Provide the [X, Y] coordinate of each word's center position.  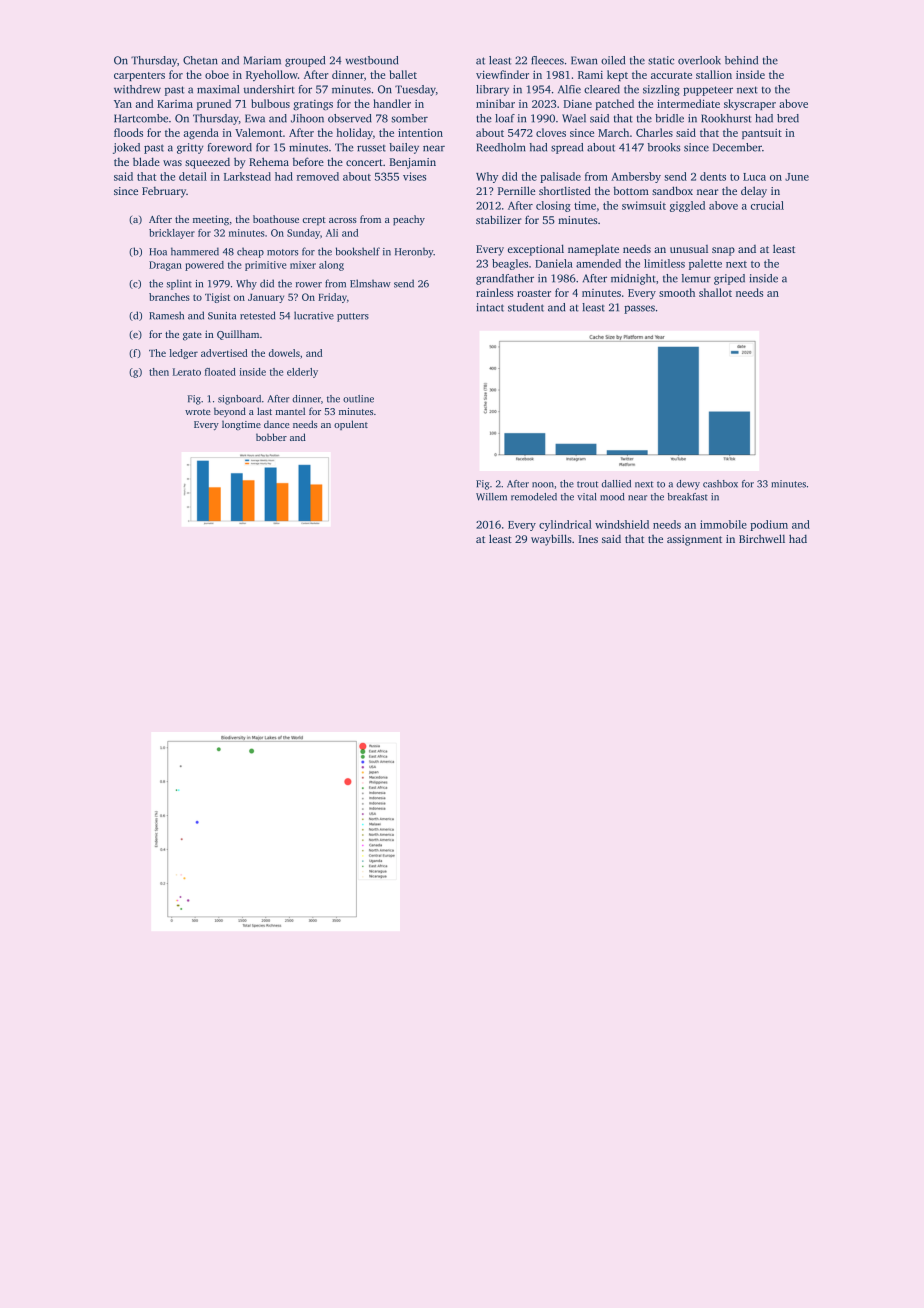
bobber [271, 437]
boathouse [276, 219]
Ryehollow [272, 75]
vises [414, 176]
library [492, 90]
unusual [689, 249]
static [661, 60]
